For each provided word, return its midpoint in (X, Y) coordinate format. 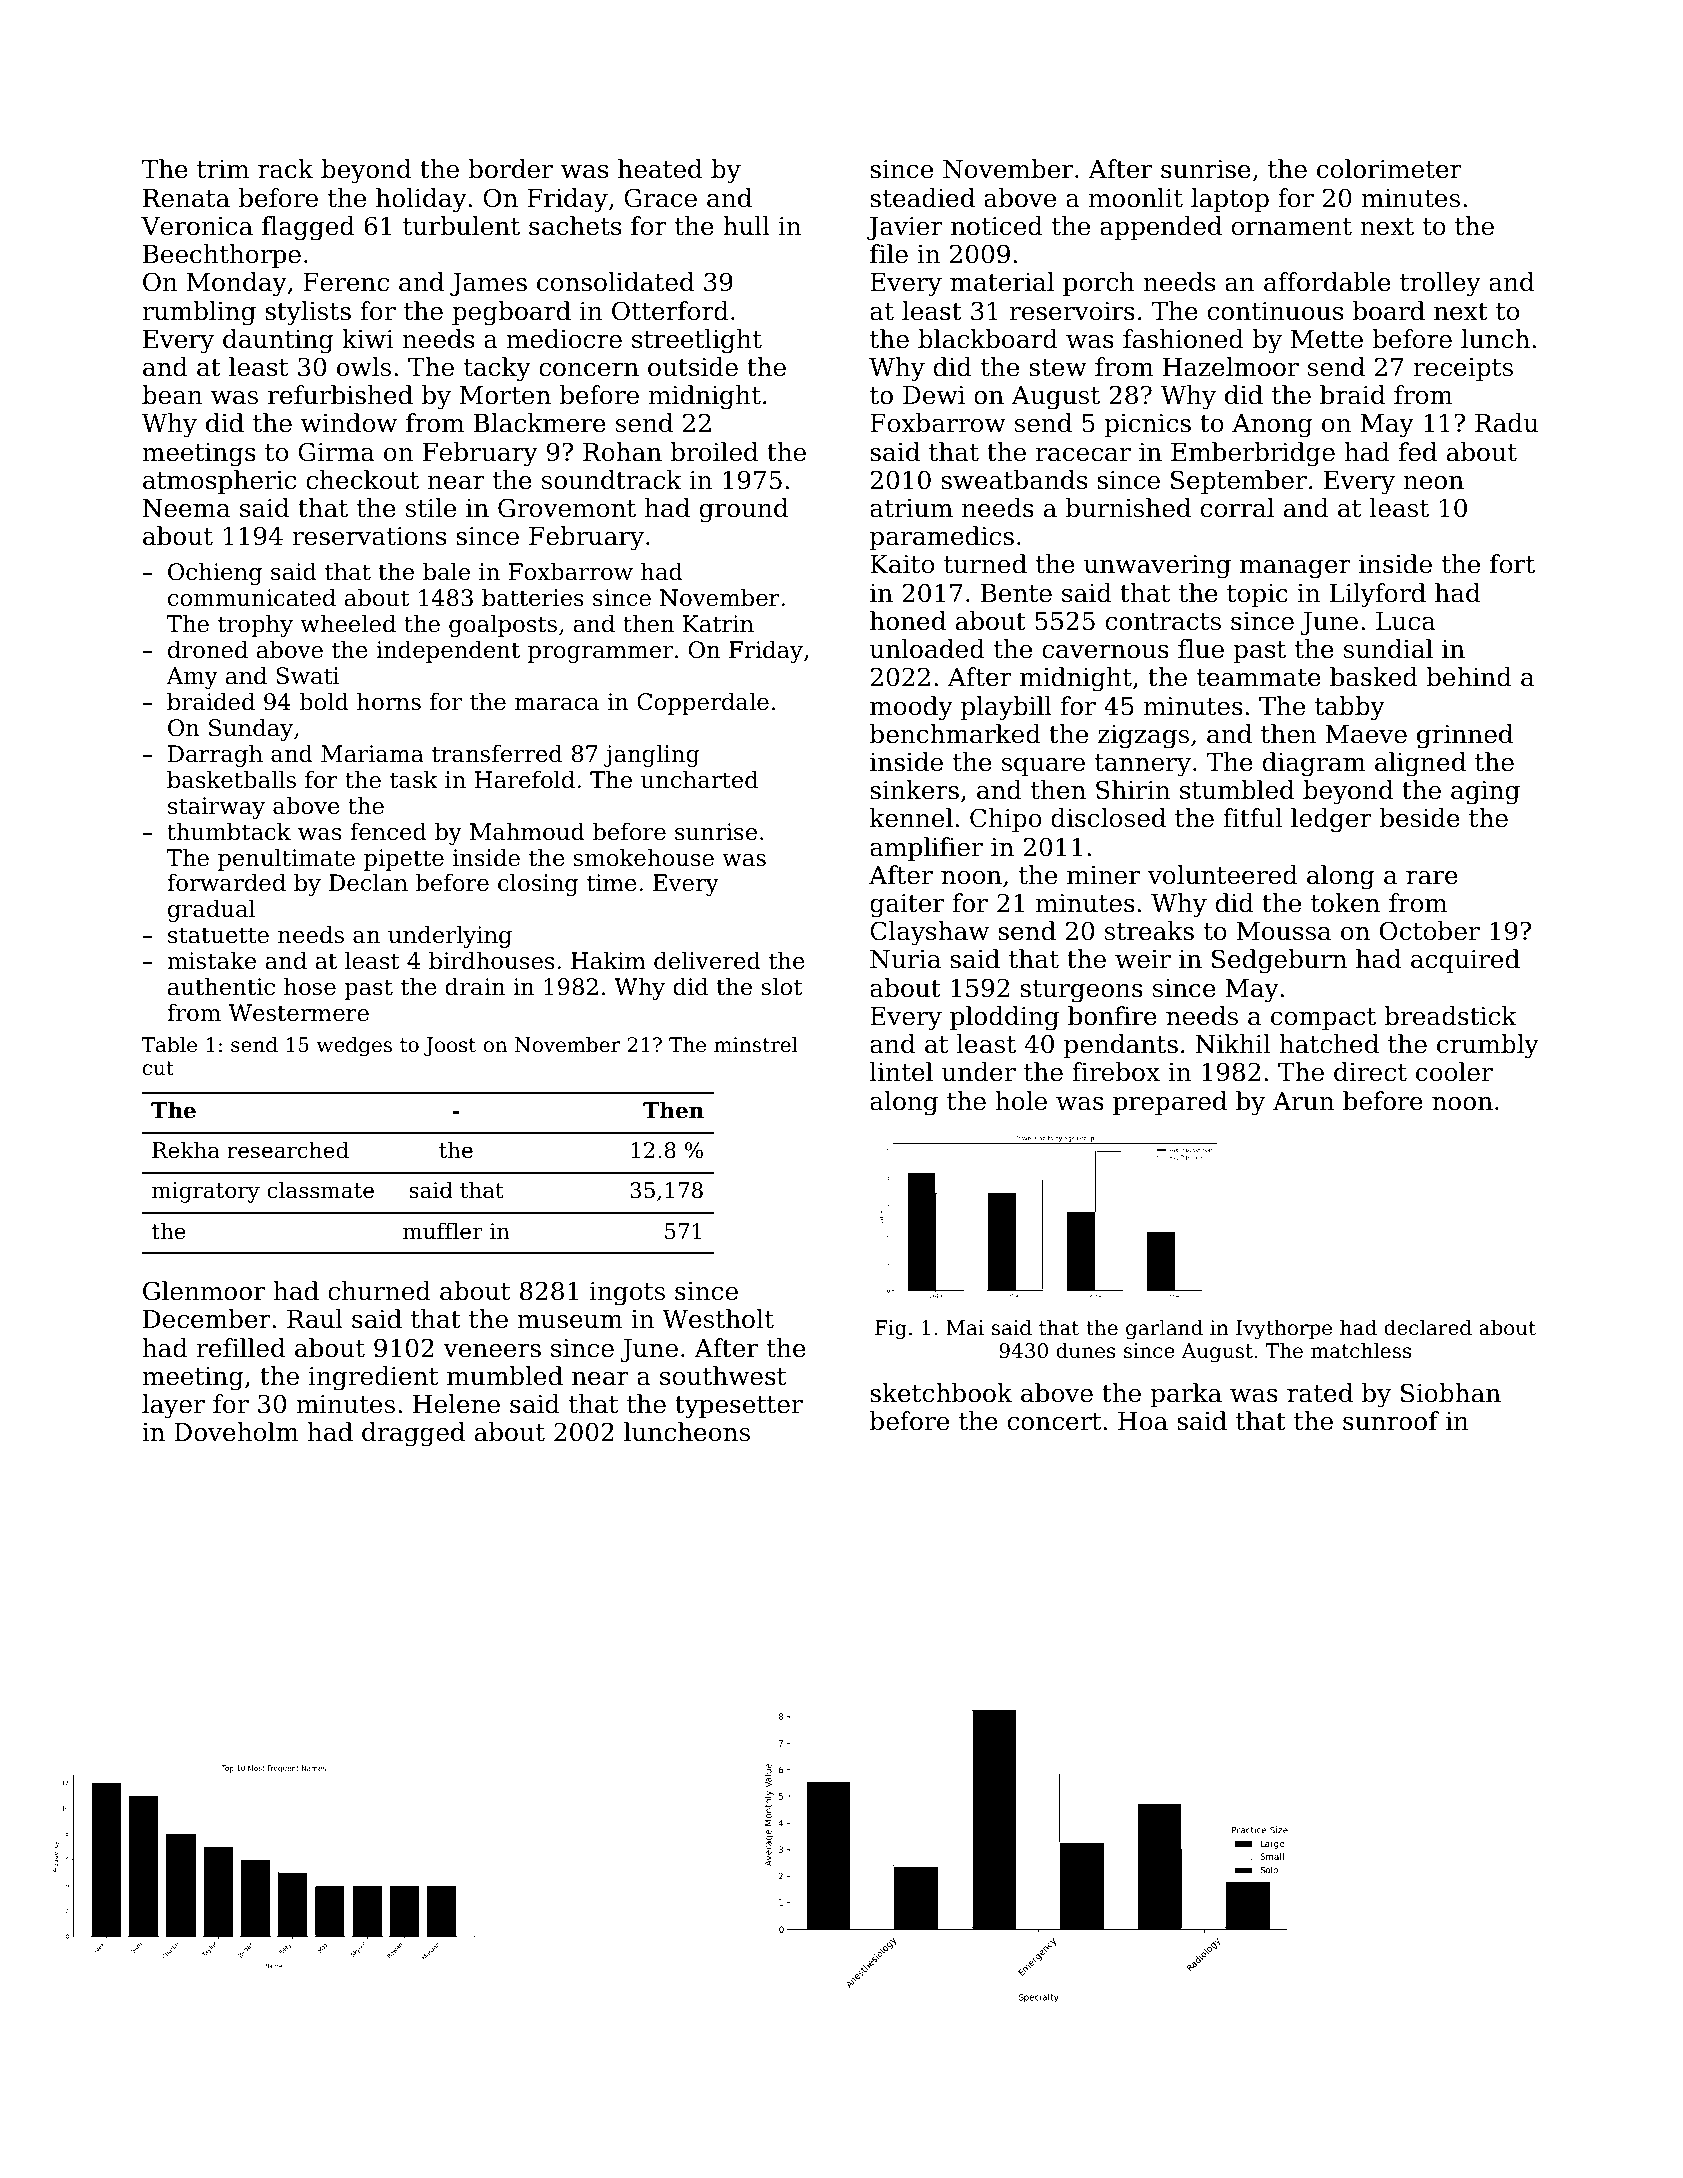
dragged (413, 1434)
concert (1054, 1422)
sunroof (1391, 1421)
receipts (1463, 369)
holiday (421, 200)
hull (746, 226)
